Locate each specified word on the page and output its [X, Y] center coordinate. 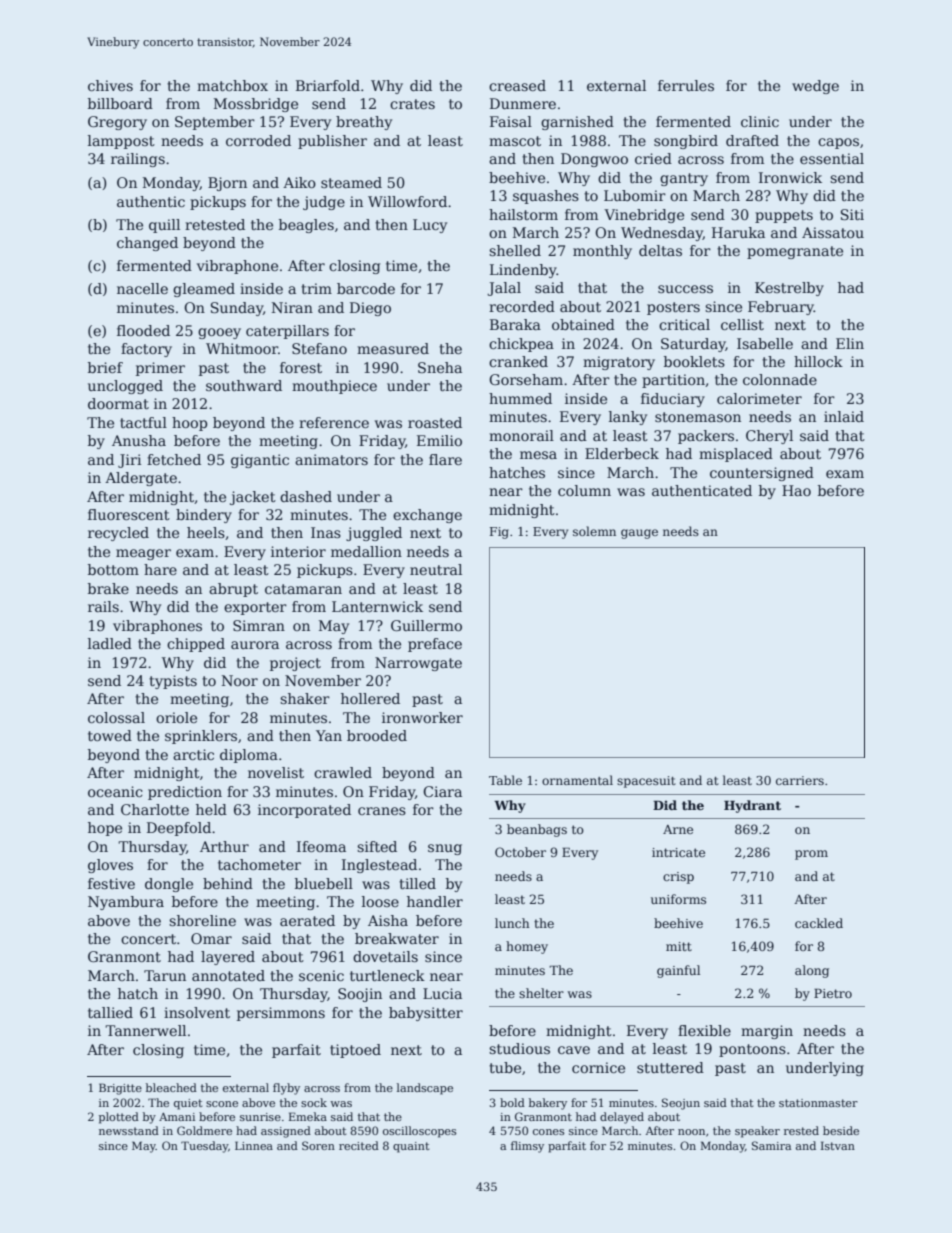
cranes [382, 811]
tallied [110, 1012]
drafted [752, 140]
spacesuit [646, 782]
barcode [366, 288]
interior [298, 551]
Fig [499, 533]
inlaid [844, 416]
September [215, 123]
